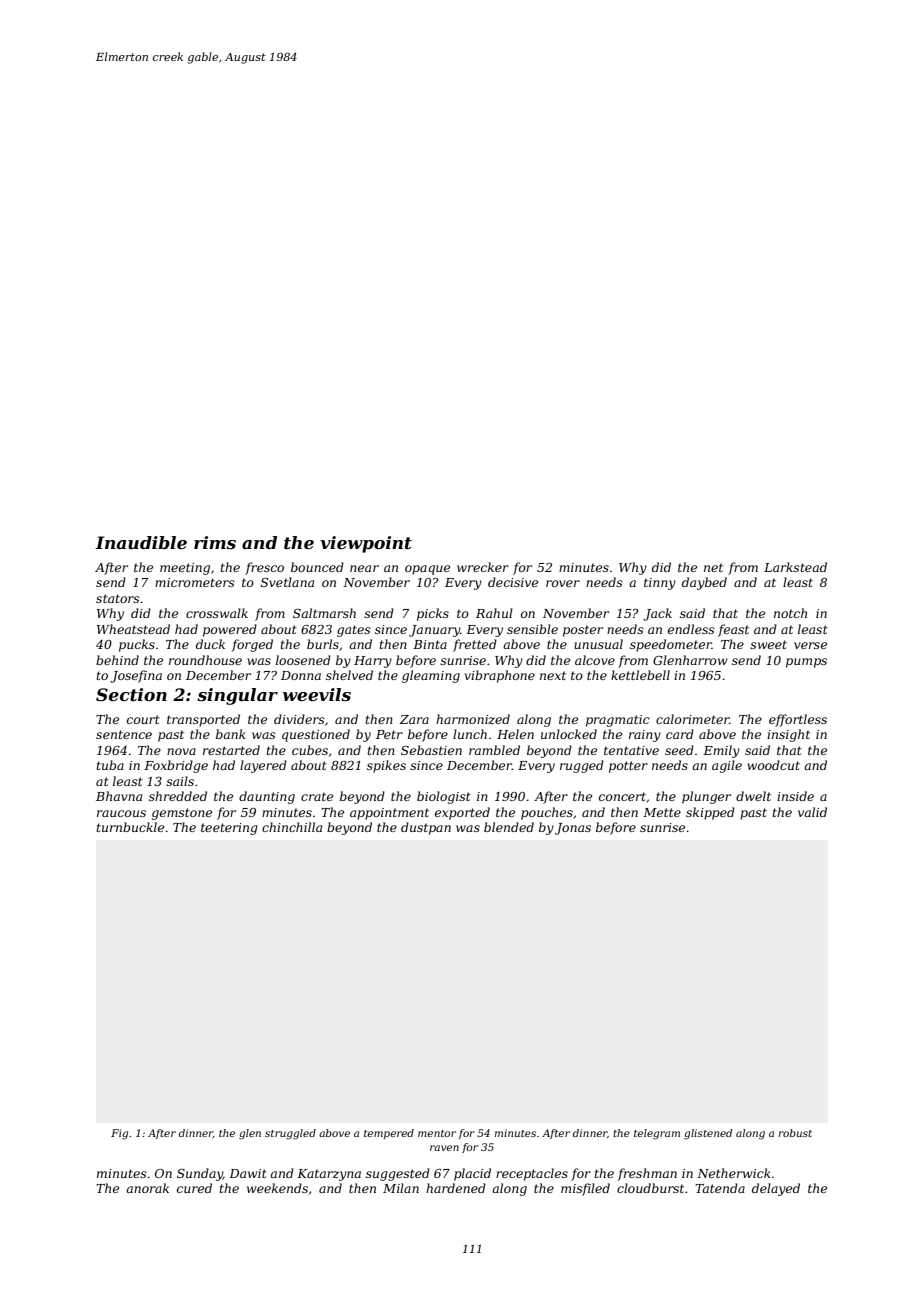 The height and width of the page is (1308, 924). What do you see at coordinates (389, 1134) in the page?
I see `tempered` at bounding box center [389, 1134].
